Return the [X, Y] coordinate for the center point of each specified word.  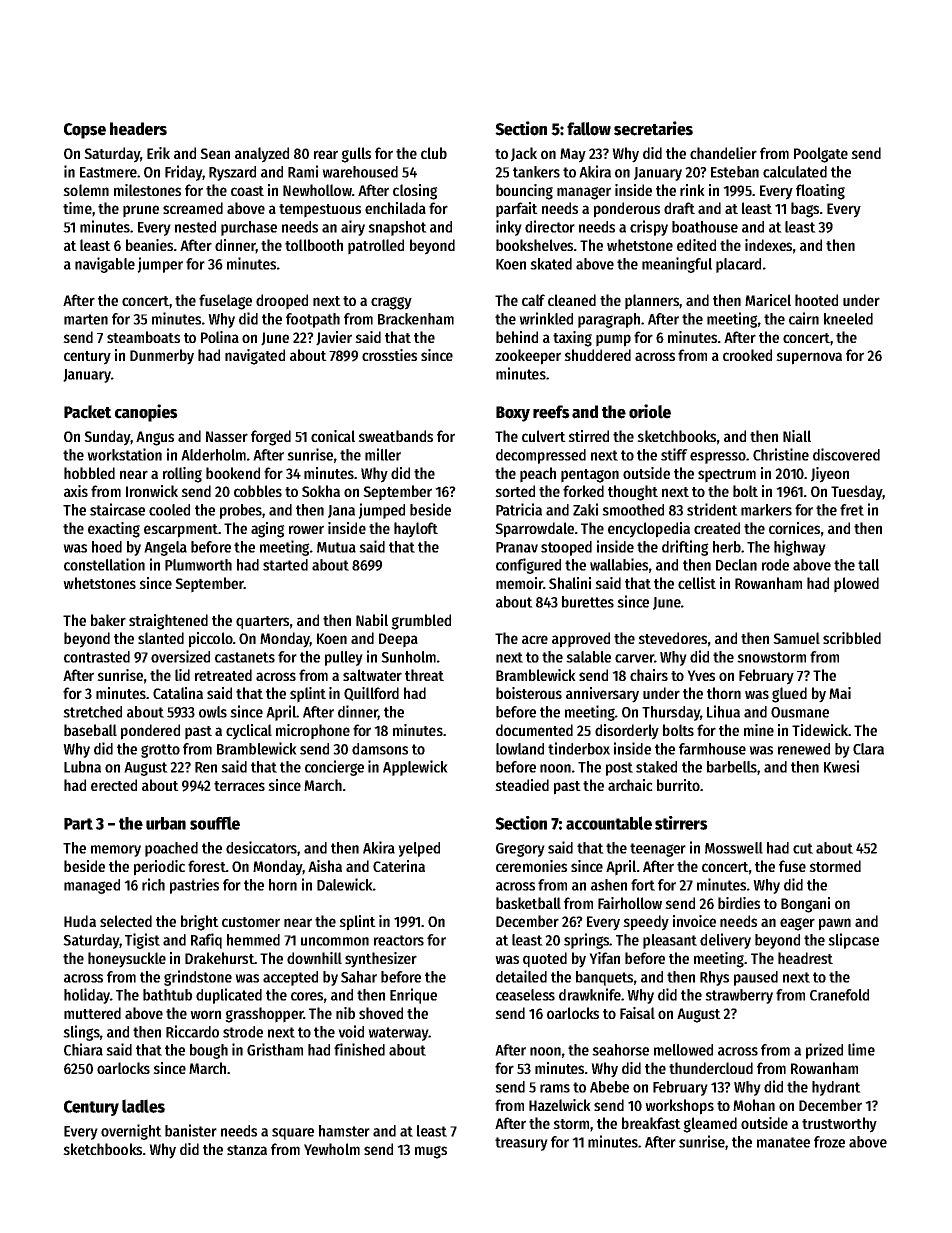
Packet [88, 412]
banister [191, 1130]
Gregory [520, 850]
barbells [732, 767]
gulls [356, 155]
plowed [856, 585]
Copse [85, 131]
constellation [104, 564]
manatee [783, 1142]
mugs [431, 1152]
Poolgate [821, 155]
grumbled [421, 622]
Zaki [585, 509]
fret [852, 510]
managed [92, 886]
